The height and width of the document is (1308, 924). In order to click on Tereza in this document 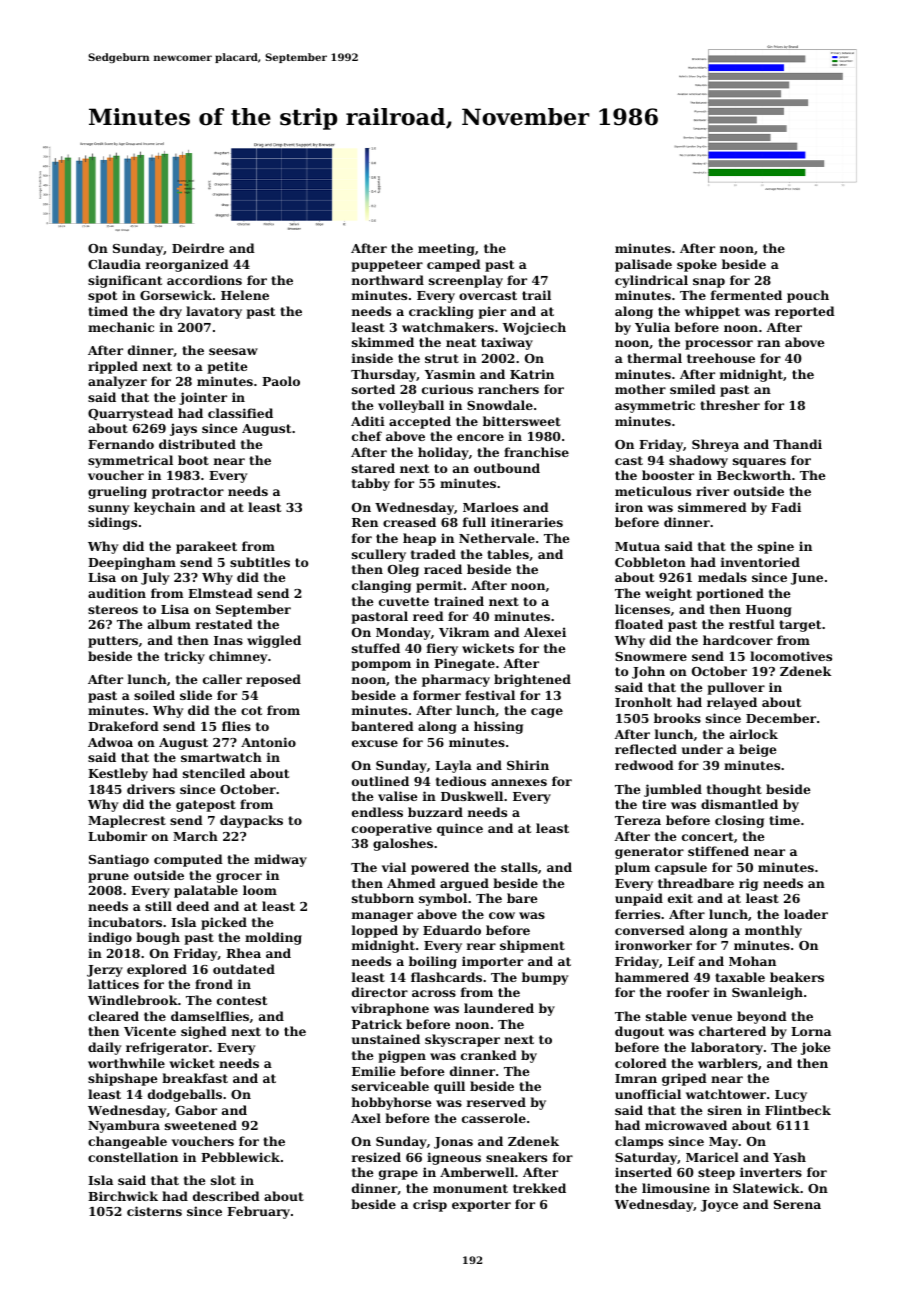, I will do `click(638, 820)`.
